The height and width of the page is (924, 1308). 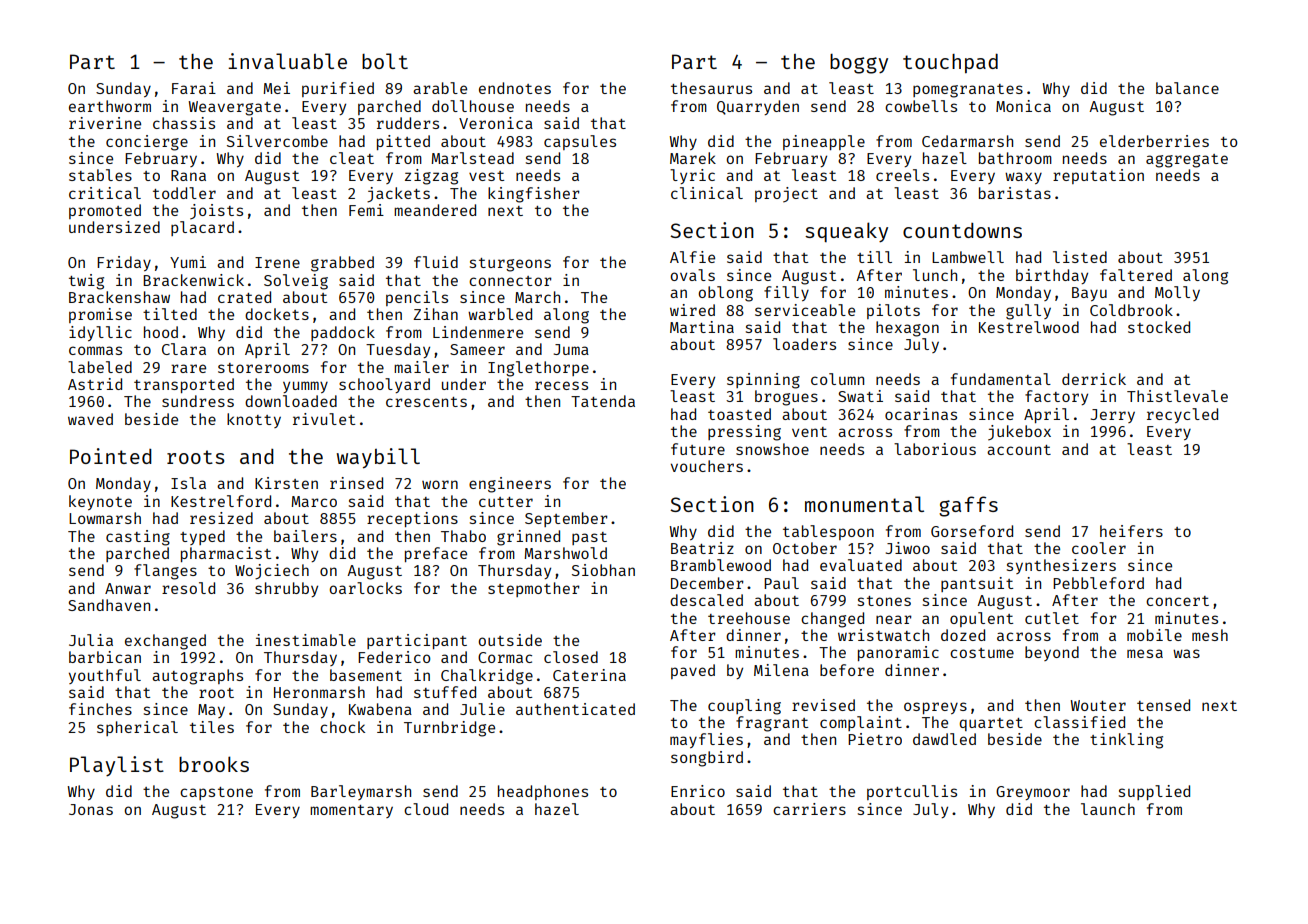 I want to click on Quarryden, so click(x=758, y=107).
